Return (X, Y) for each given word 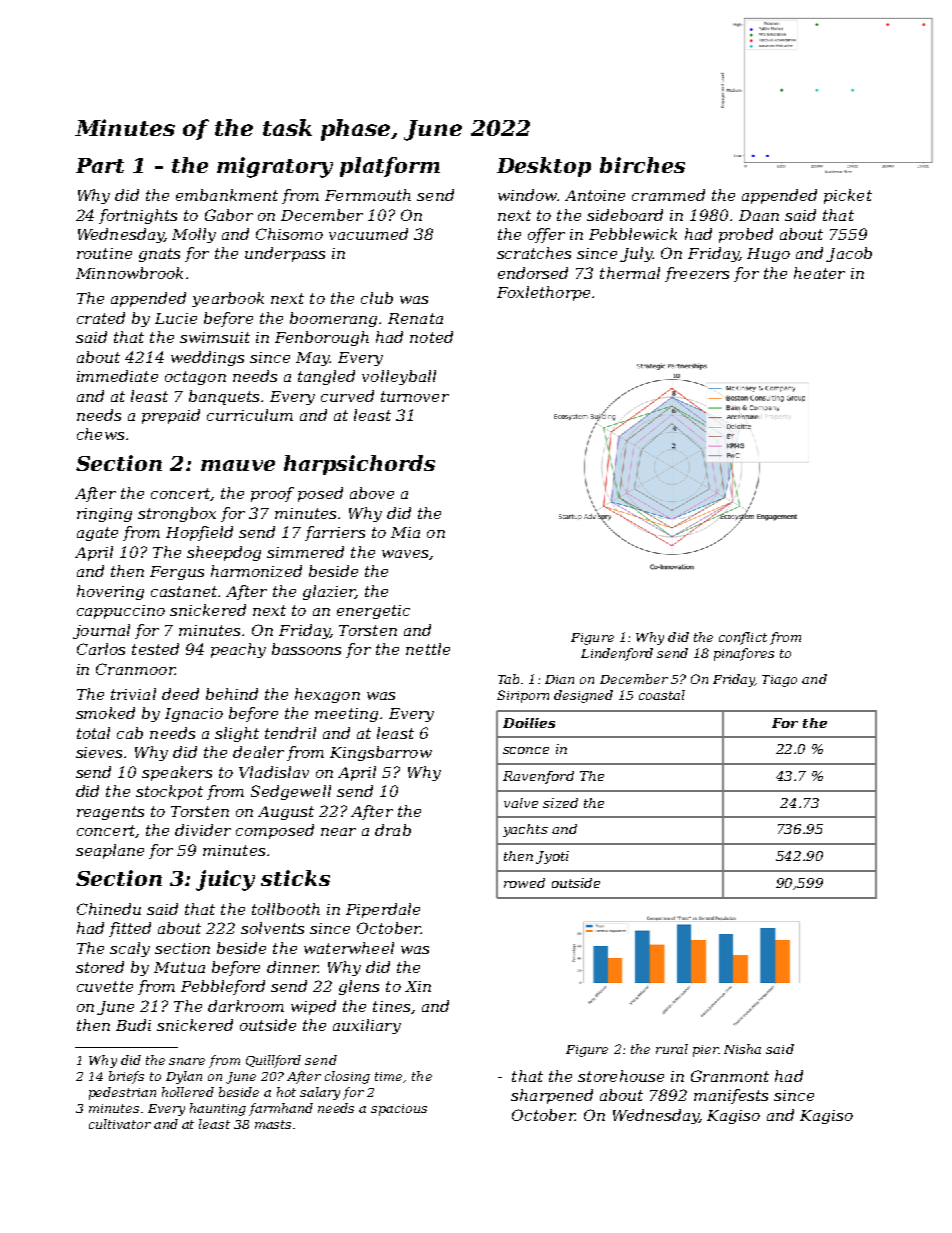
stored (100, 967)
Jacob (849, 254)
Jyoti (552, 857)
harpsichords (359, 465)
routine (104, 253)
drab (393, 830)
